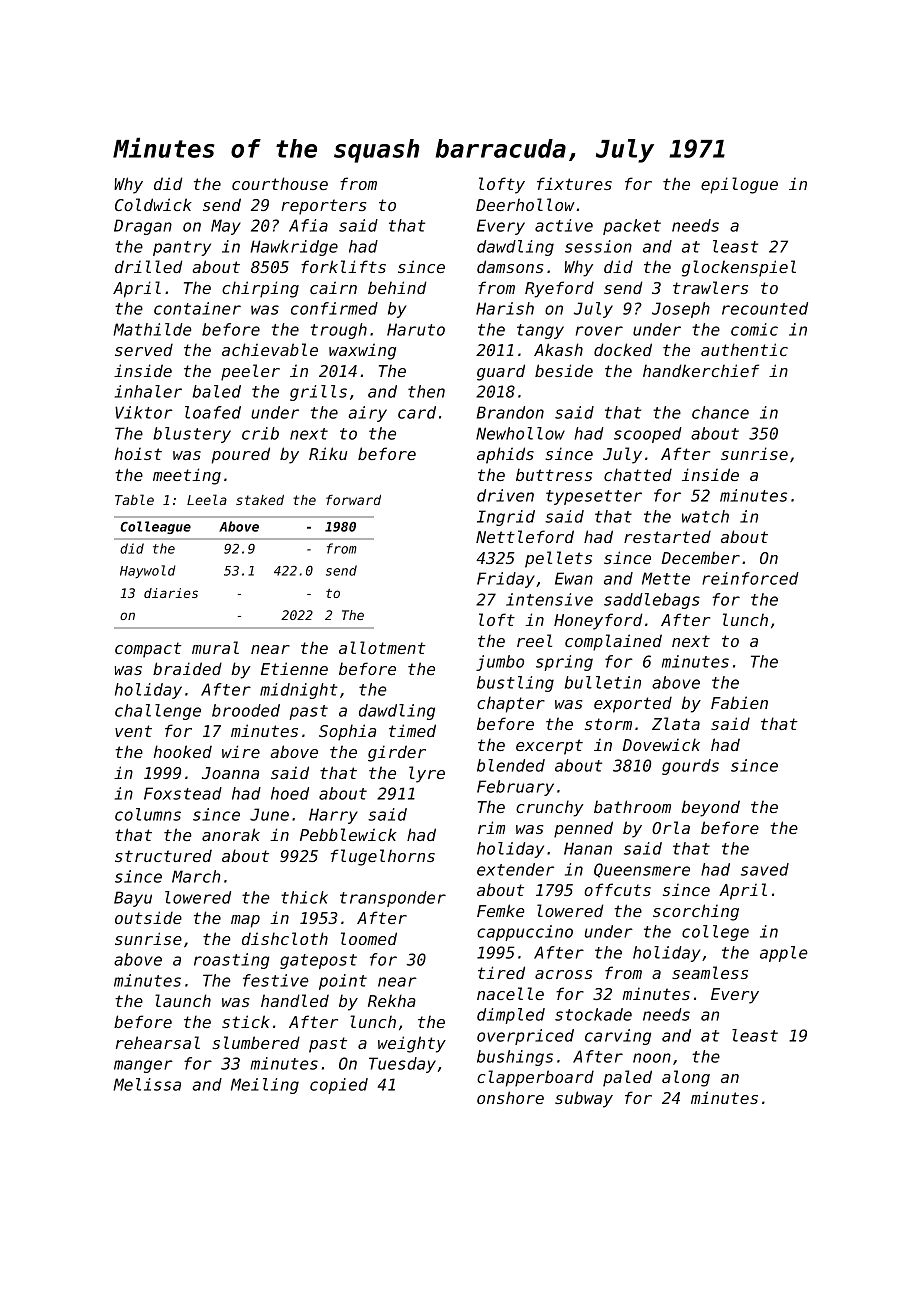 The image size is (924, 1314). Describe the element at coordinates (402, 1065) in the screenshot. I see `Tuesday` at that location.
